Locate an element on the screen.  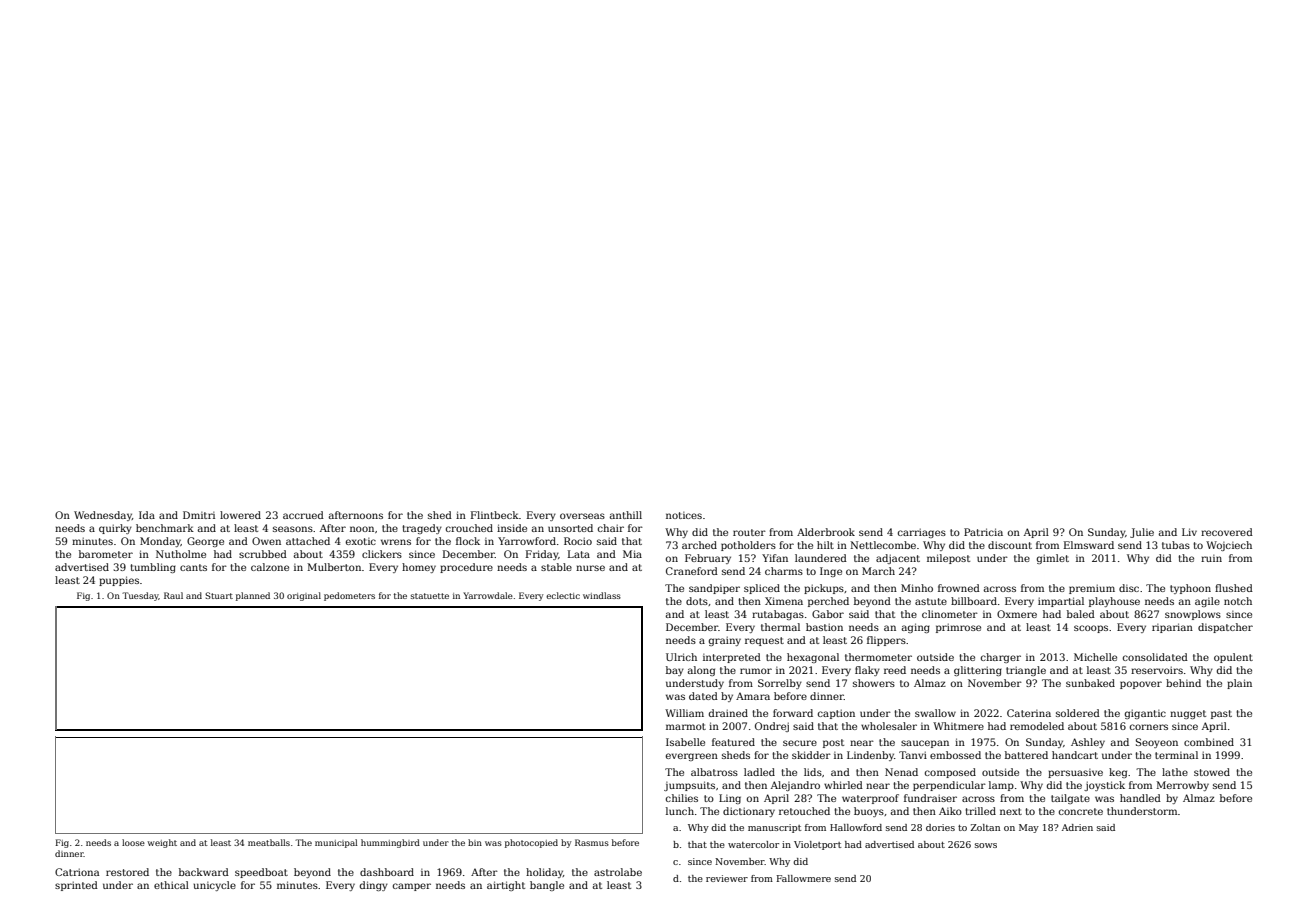
gigantic is located at coordinates (1145, 714).
